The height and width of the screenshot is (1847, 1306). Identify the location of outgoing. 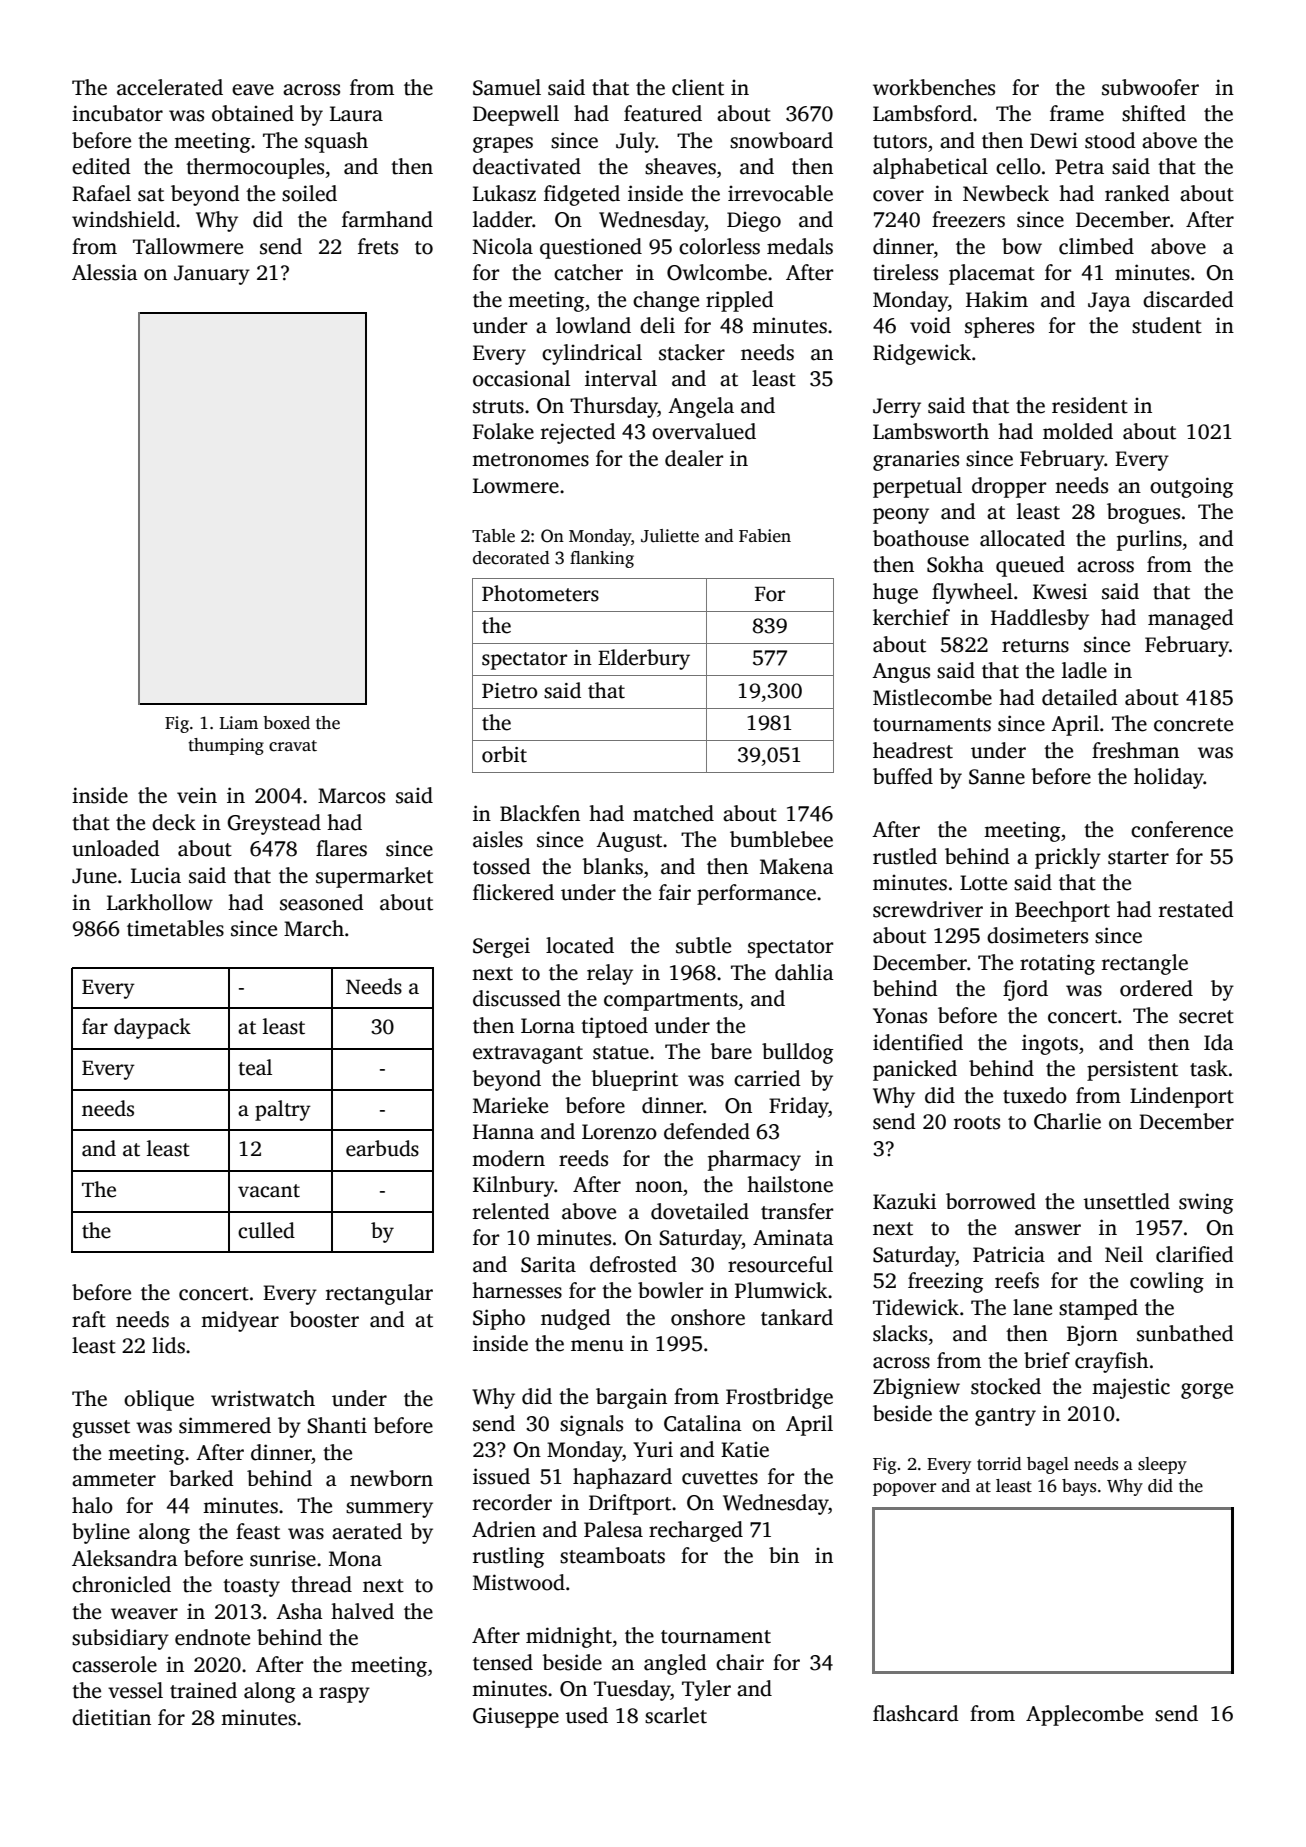
(1192, 487).
